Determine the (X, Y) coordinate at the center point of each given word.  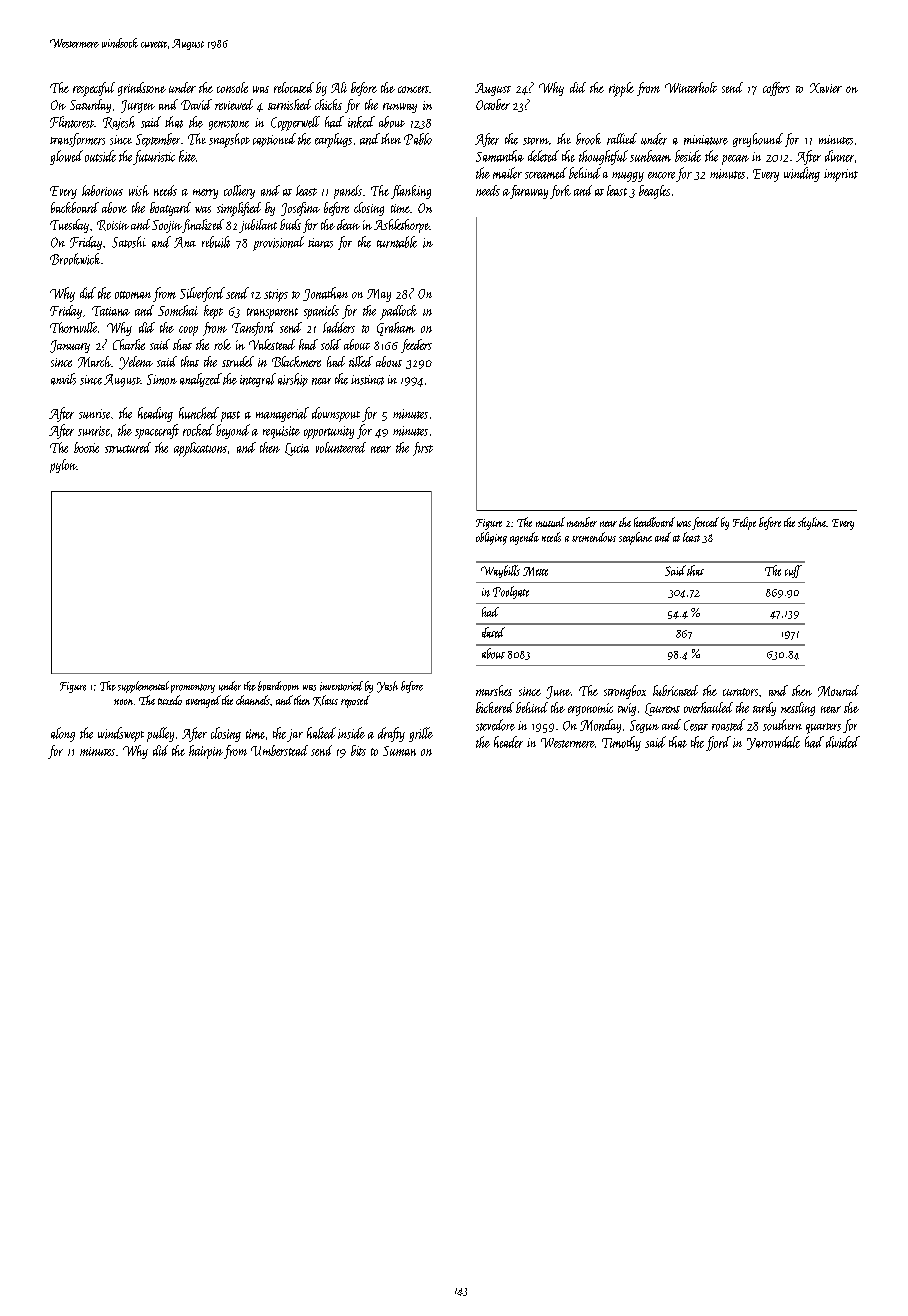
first (423, 449)
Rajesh (119, 123)
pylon (63, 466)
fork (560, 192)
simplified (239, 209)
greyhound (758, 140)
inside (351, 733)
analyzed (201, 380)
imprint (841, 175)
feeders (416, 346)
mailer (507, 173)
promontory (193, 688)
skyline (812, 523)
